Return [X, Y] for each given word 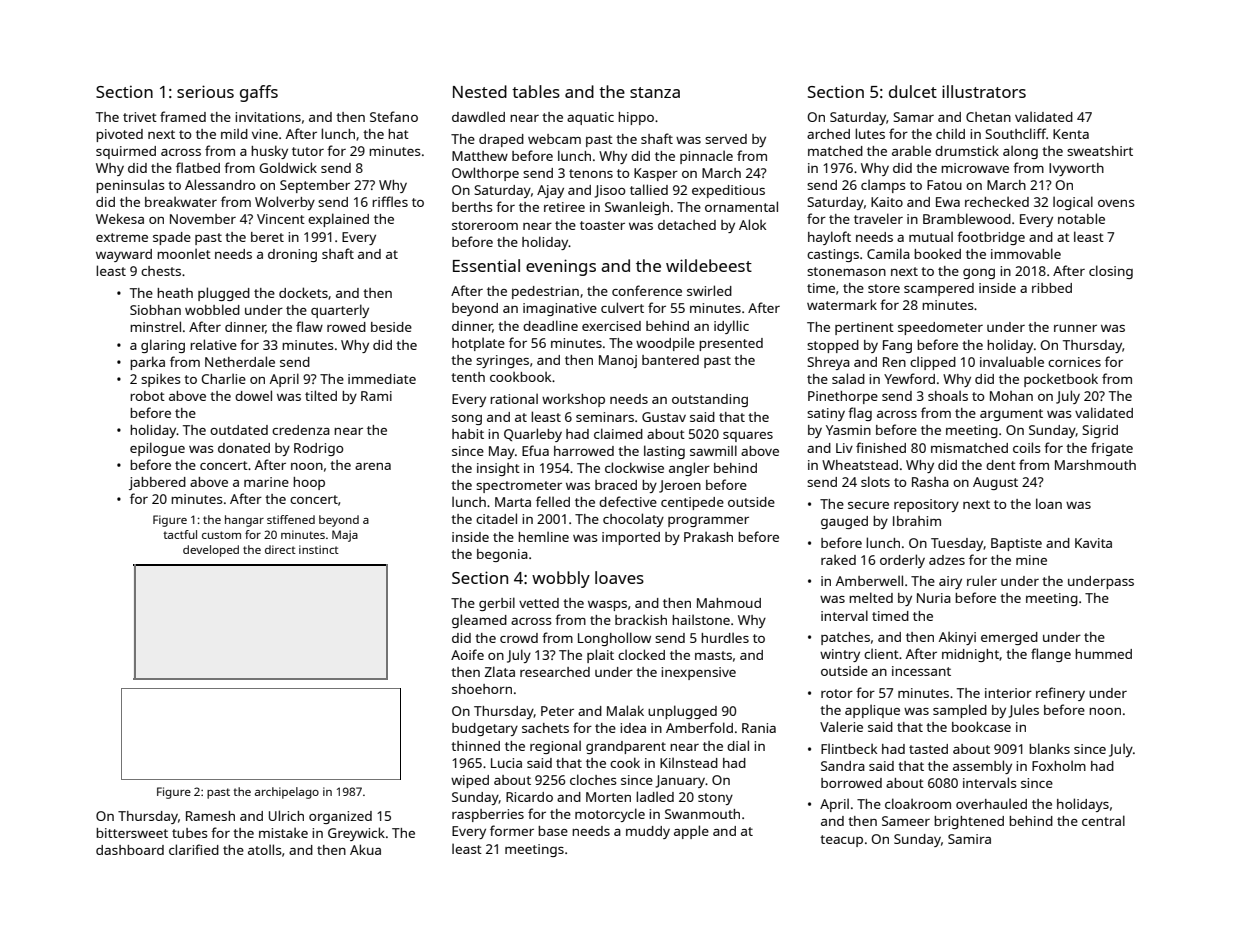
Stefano [394, 116]
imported [631, 538]
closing [1111, 272]
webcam [554, 139]
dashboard [130, 850]
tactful [180, 534]
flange [1051, 655]
